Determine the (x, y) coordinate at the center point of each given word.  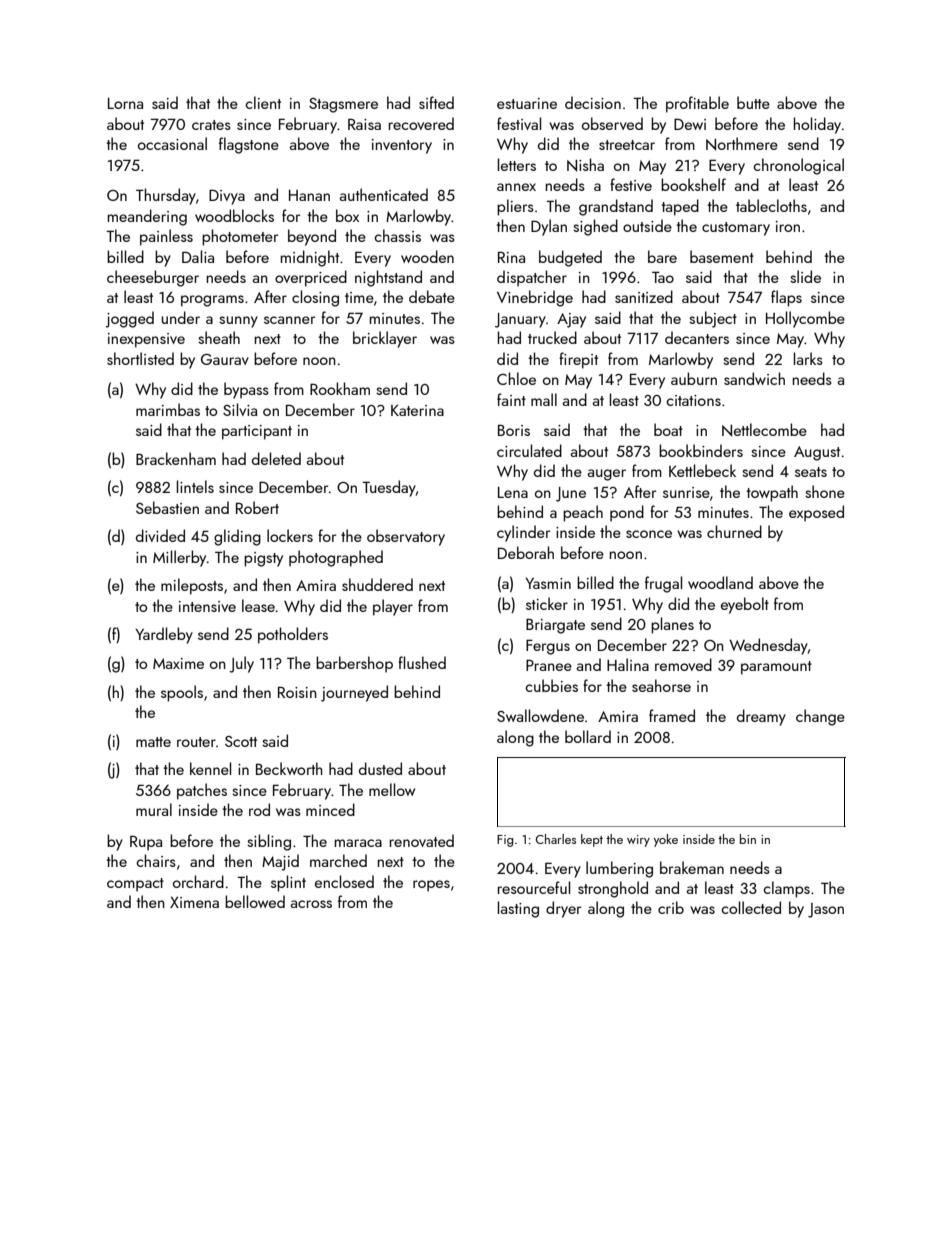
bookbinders (701, 450)
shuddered (377, 584)
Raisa (364, 124)
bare (662, 256)
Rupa (146, 843)
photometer (240, 237)
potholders (293, 635)
